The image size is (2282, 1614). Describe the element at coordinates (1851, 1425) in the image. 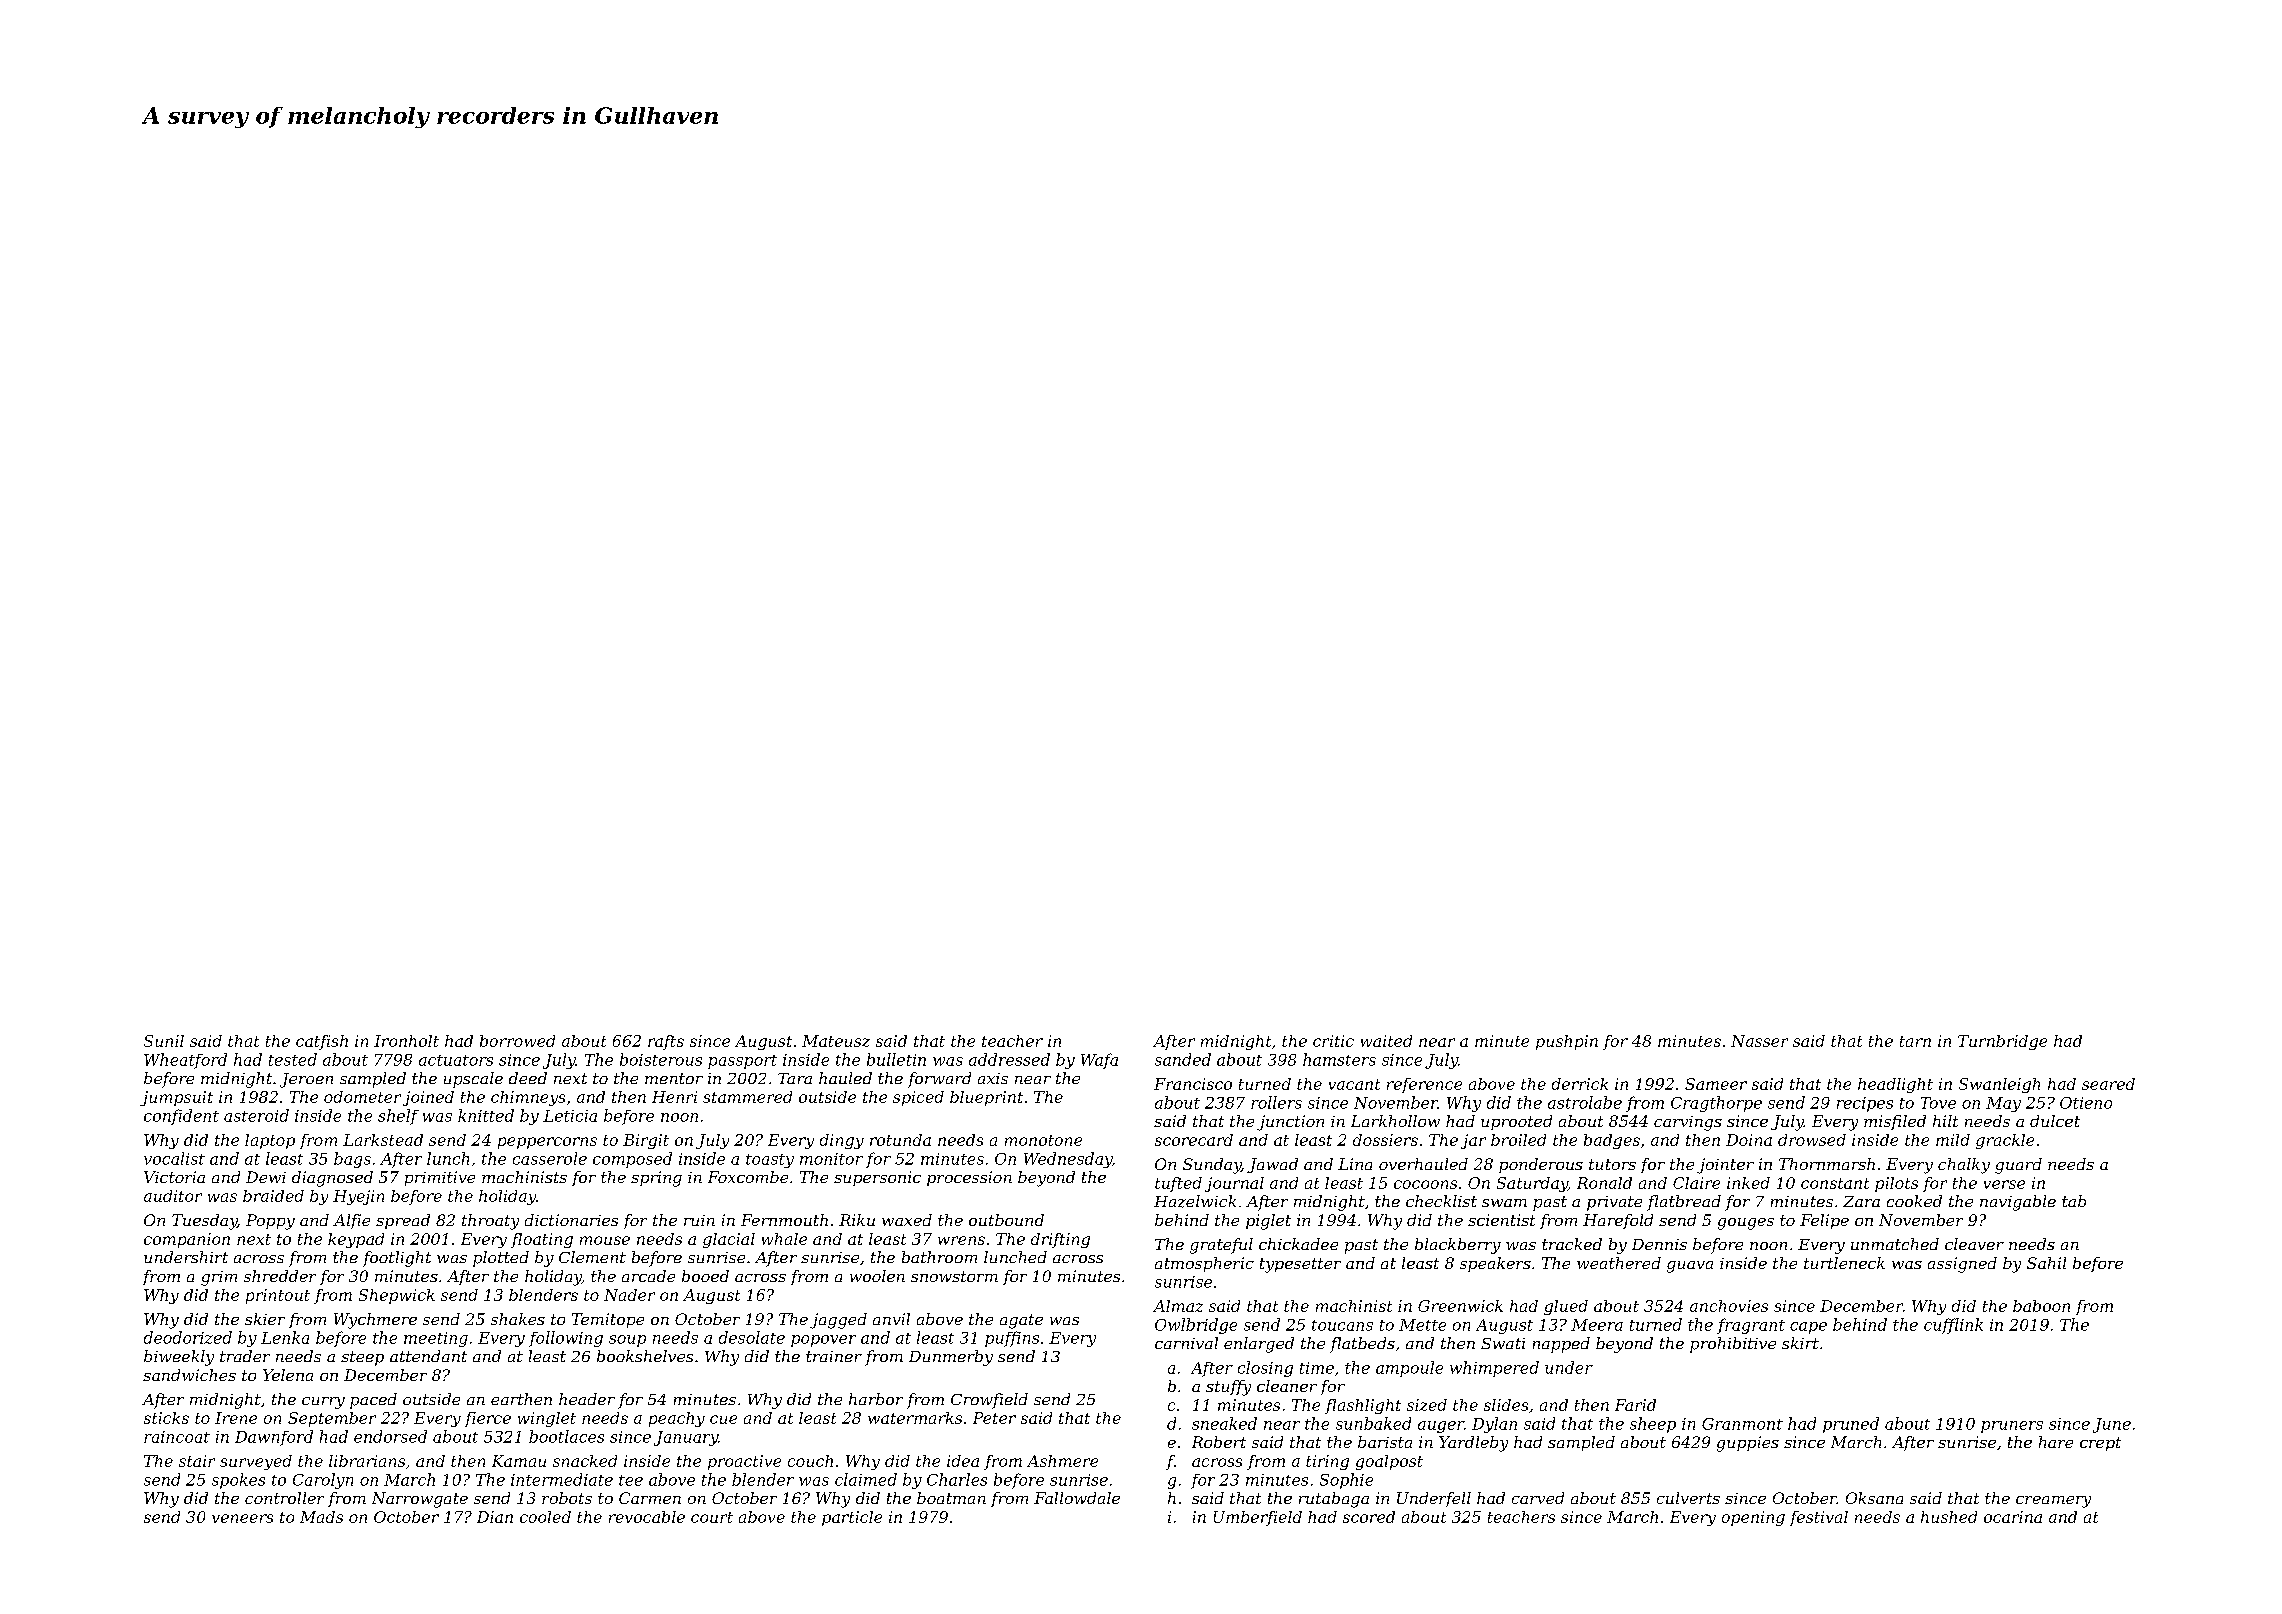

I see `pruned` at that location.
